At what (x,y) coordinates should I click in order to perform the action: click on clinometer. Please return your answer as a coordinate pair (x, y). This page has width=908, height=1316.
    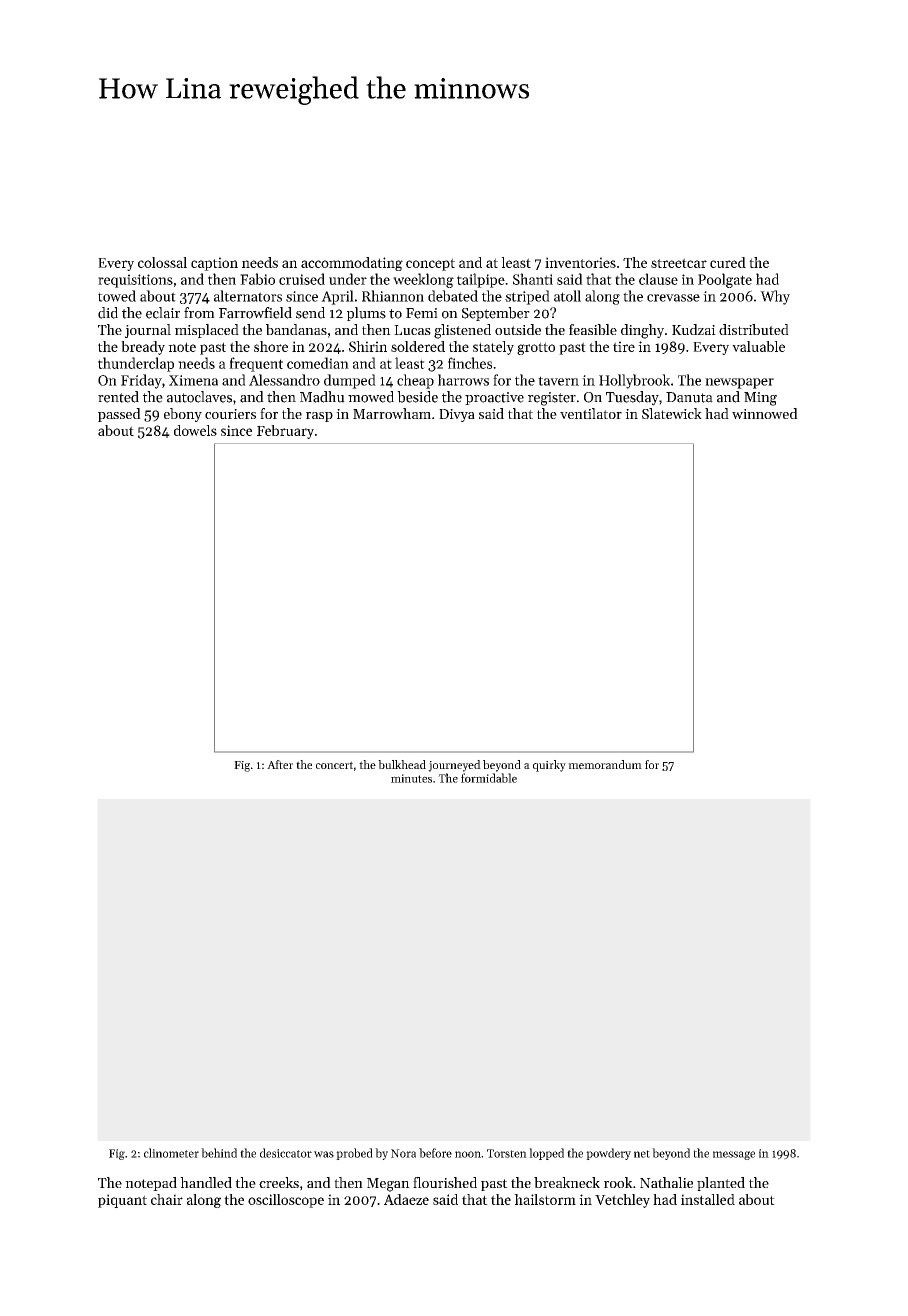
    Looking at the image, I should click on (171, 1153).
